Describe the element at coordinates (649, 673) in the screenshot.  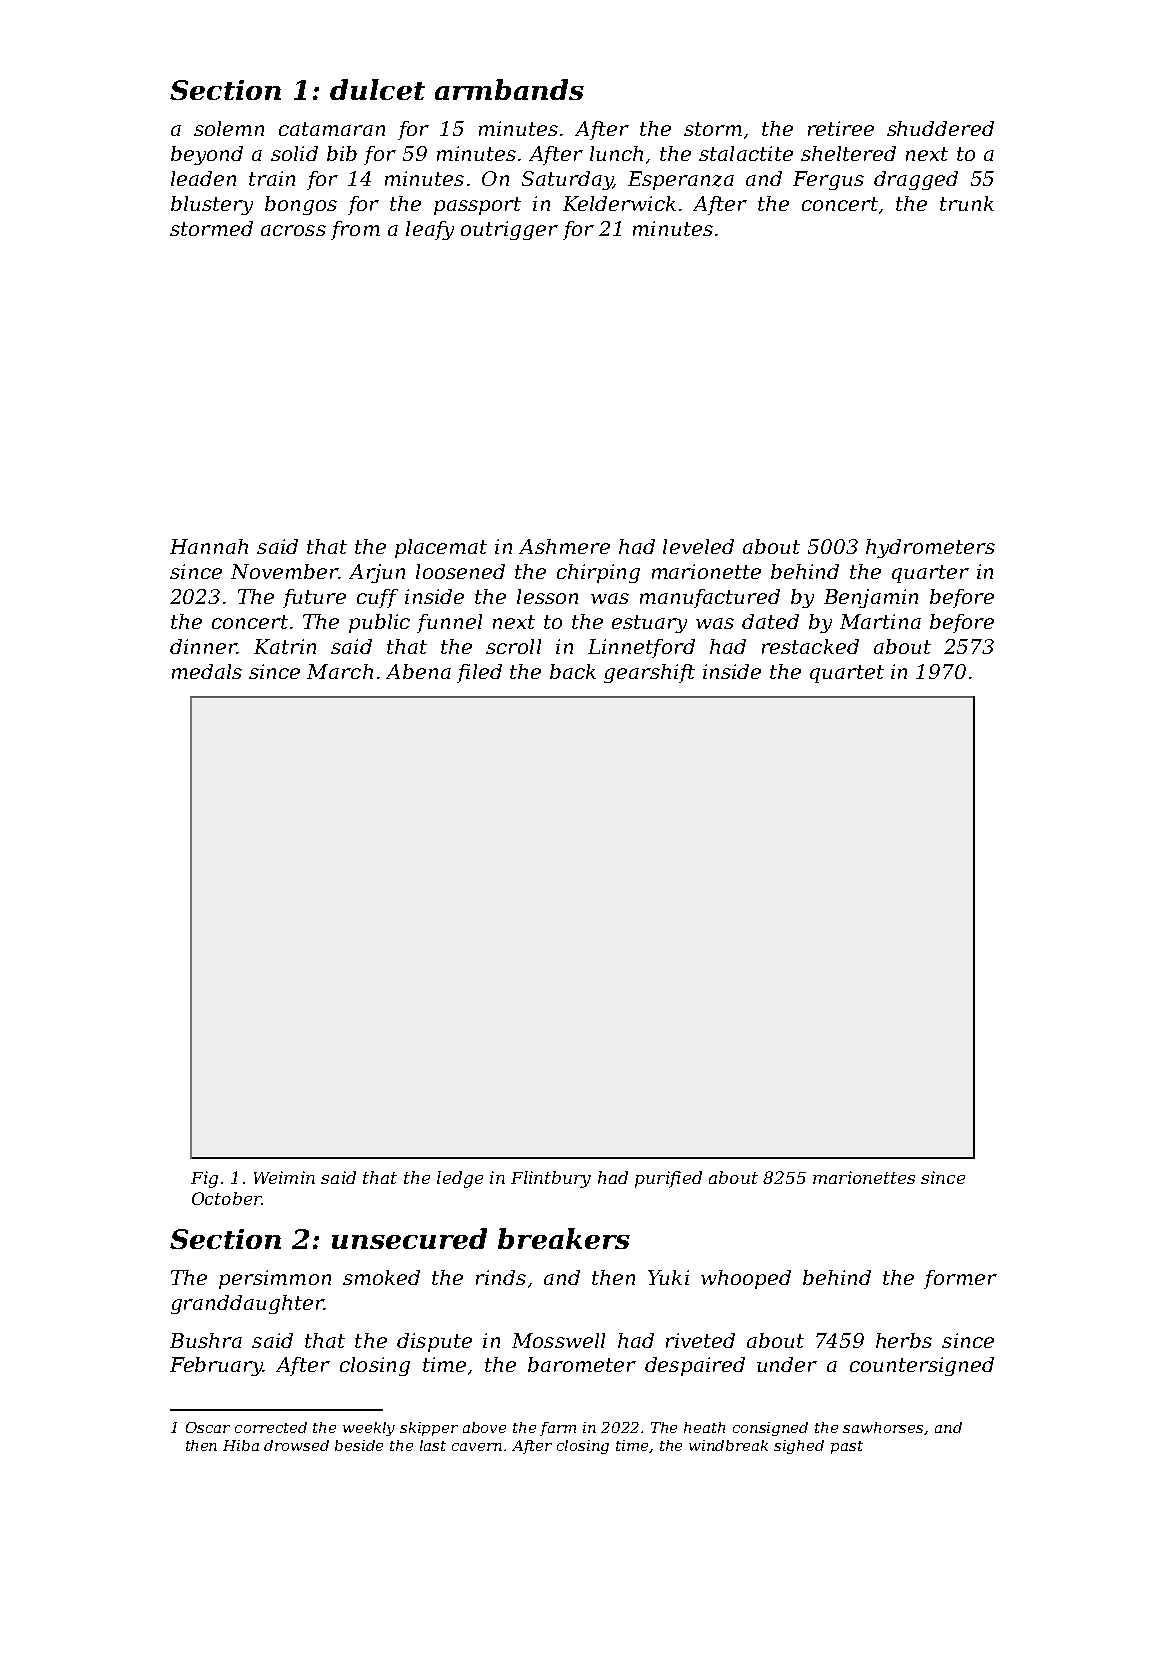
I see `gearshift` at that location.
